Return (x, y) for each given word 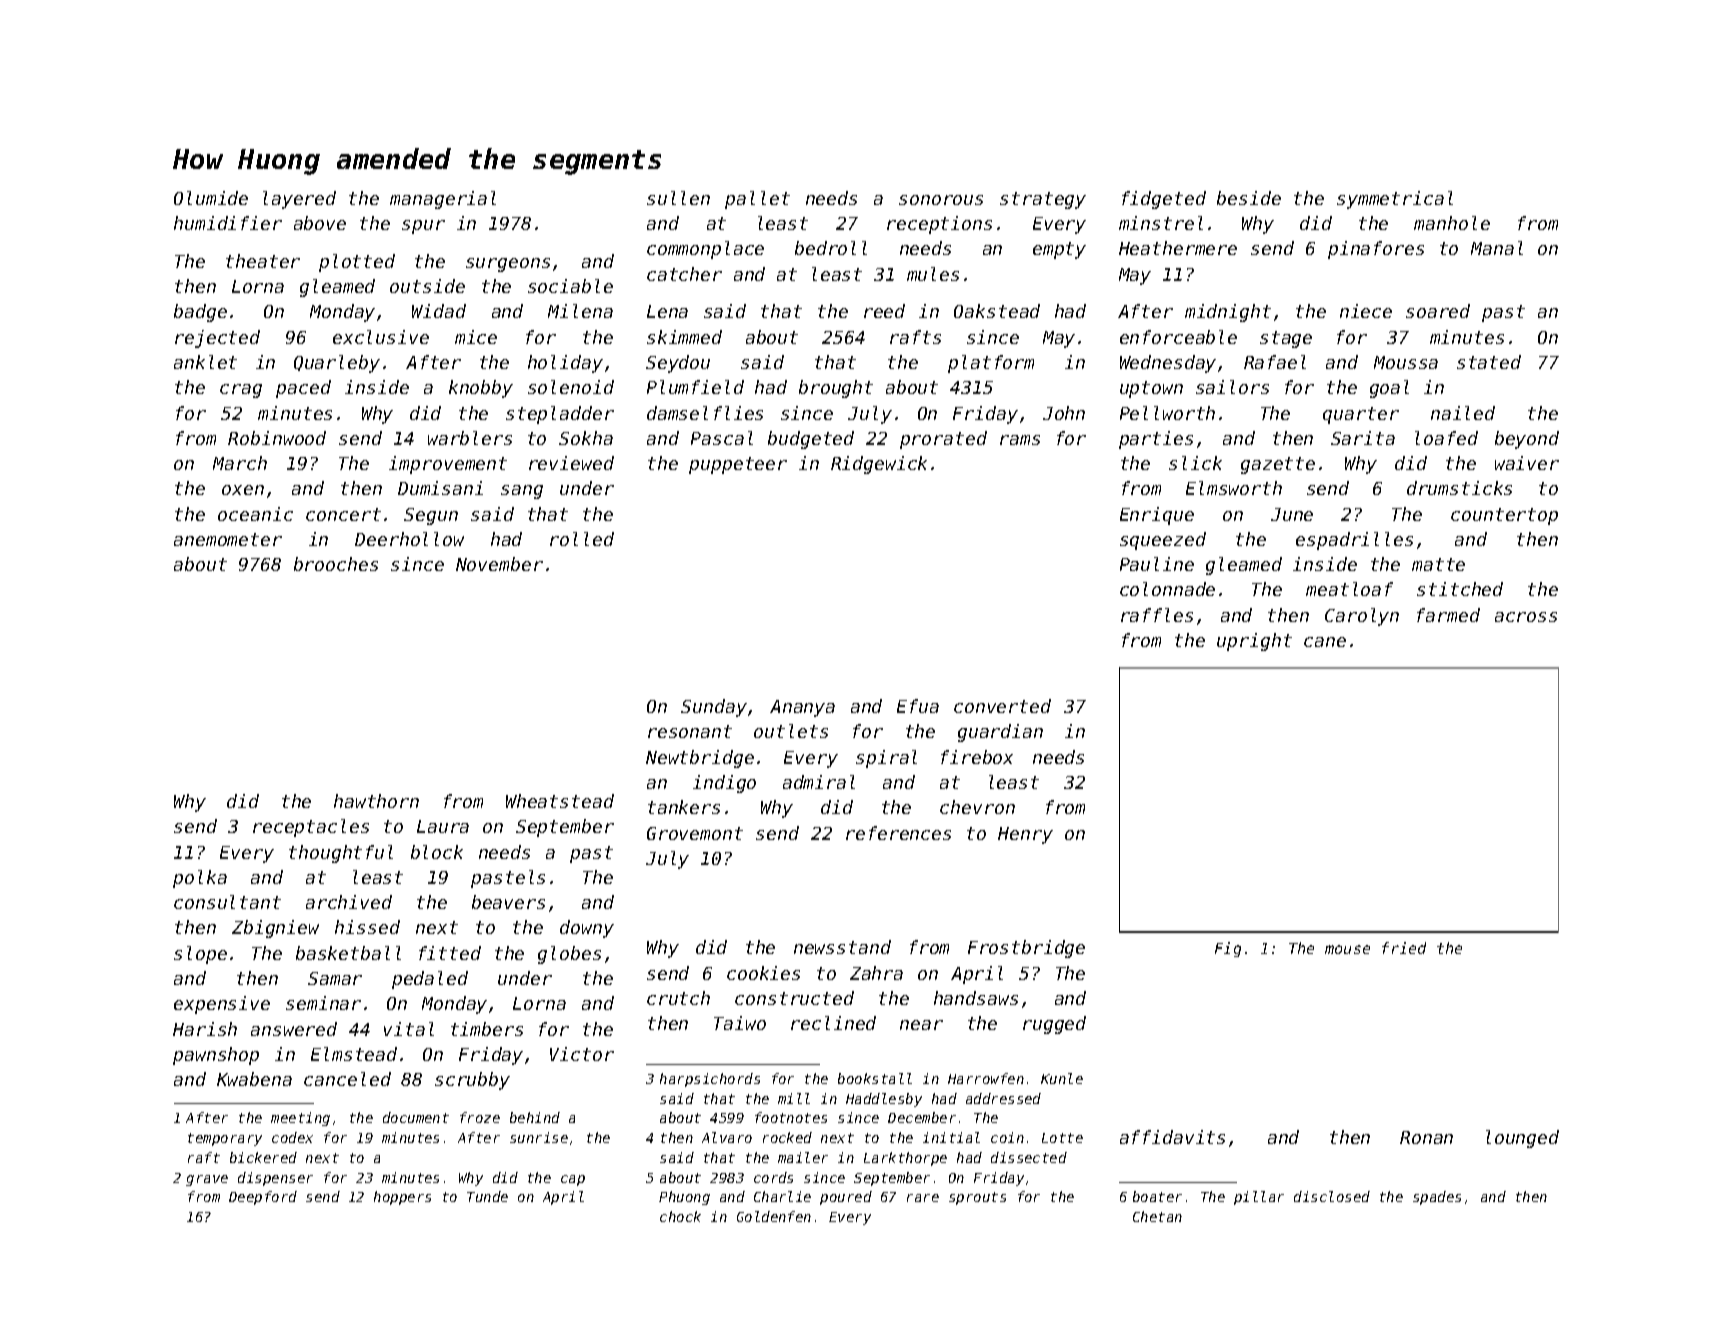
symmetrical (1395, 200)
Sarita (1363, 438)
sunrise (539, 1137)
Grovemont (695, 833)
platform (991, 364)
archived (349, 902)
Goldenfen (774, 1216)
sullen (678, 198)
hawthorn (376, 801)
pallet (757, 200)
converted (1002, 706)
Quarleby (337, 364)
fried (1404, 948)
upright (1254, 642)
